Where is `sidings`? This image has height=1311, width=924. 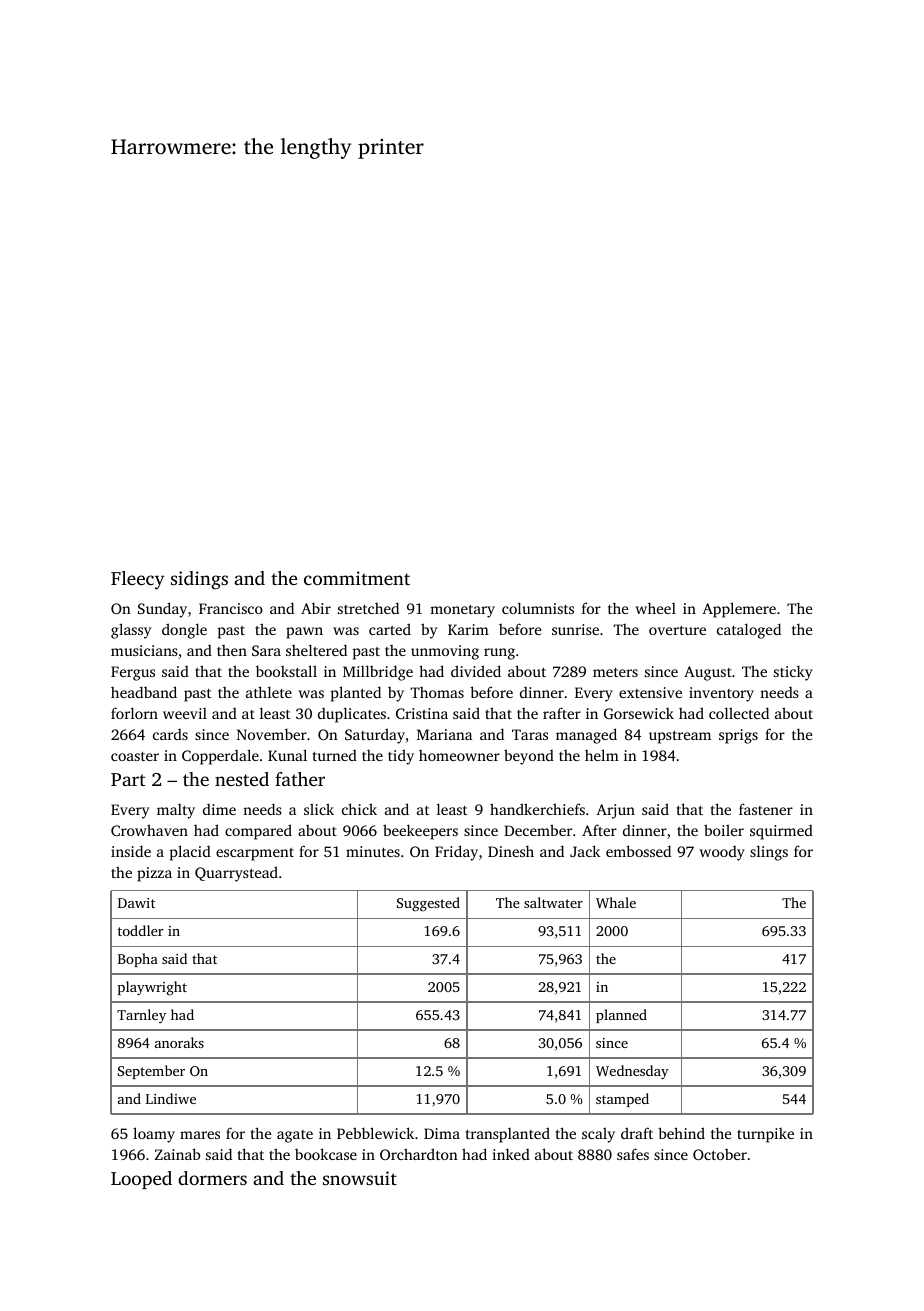 sidings is located at coordinates (199, 580).
